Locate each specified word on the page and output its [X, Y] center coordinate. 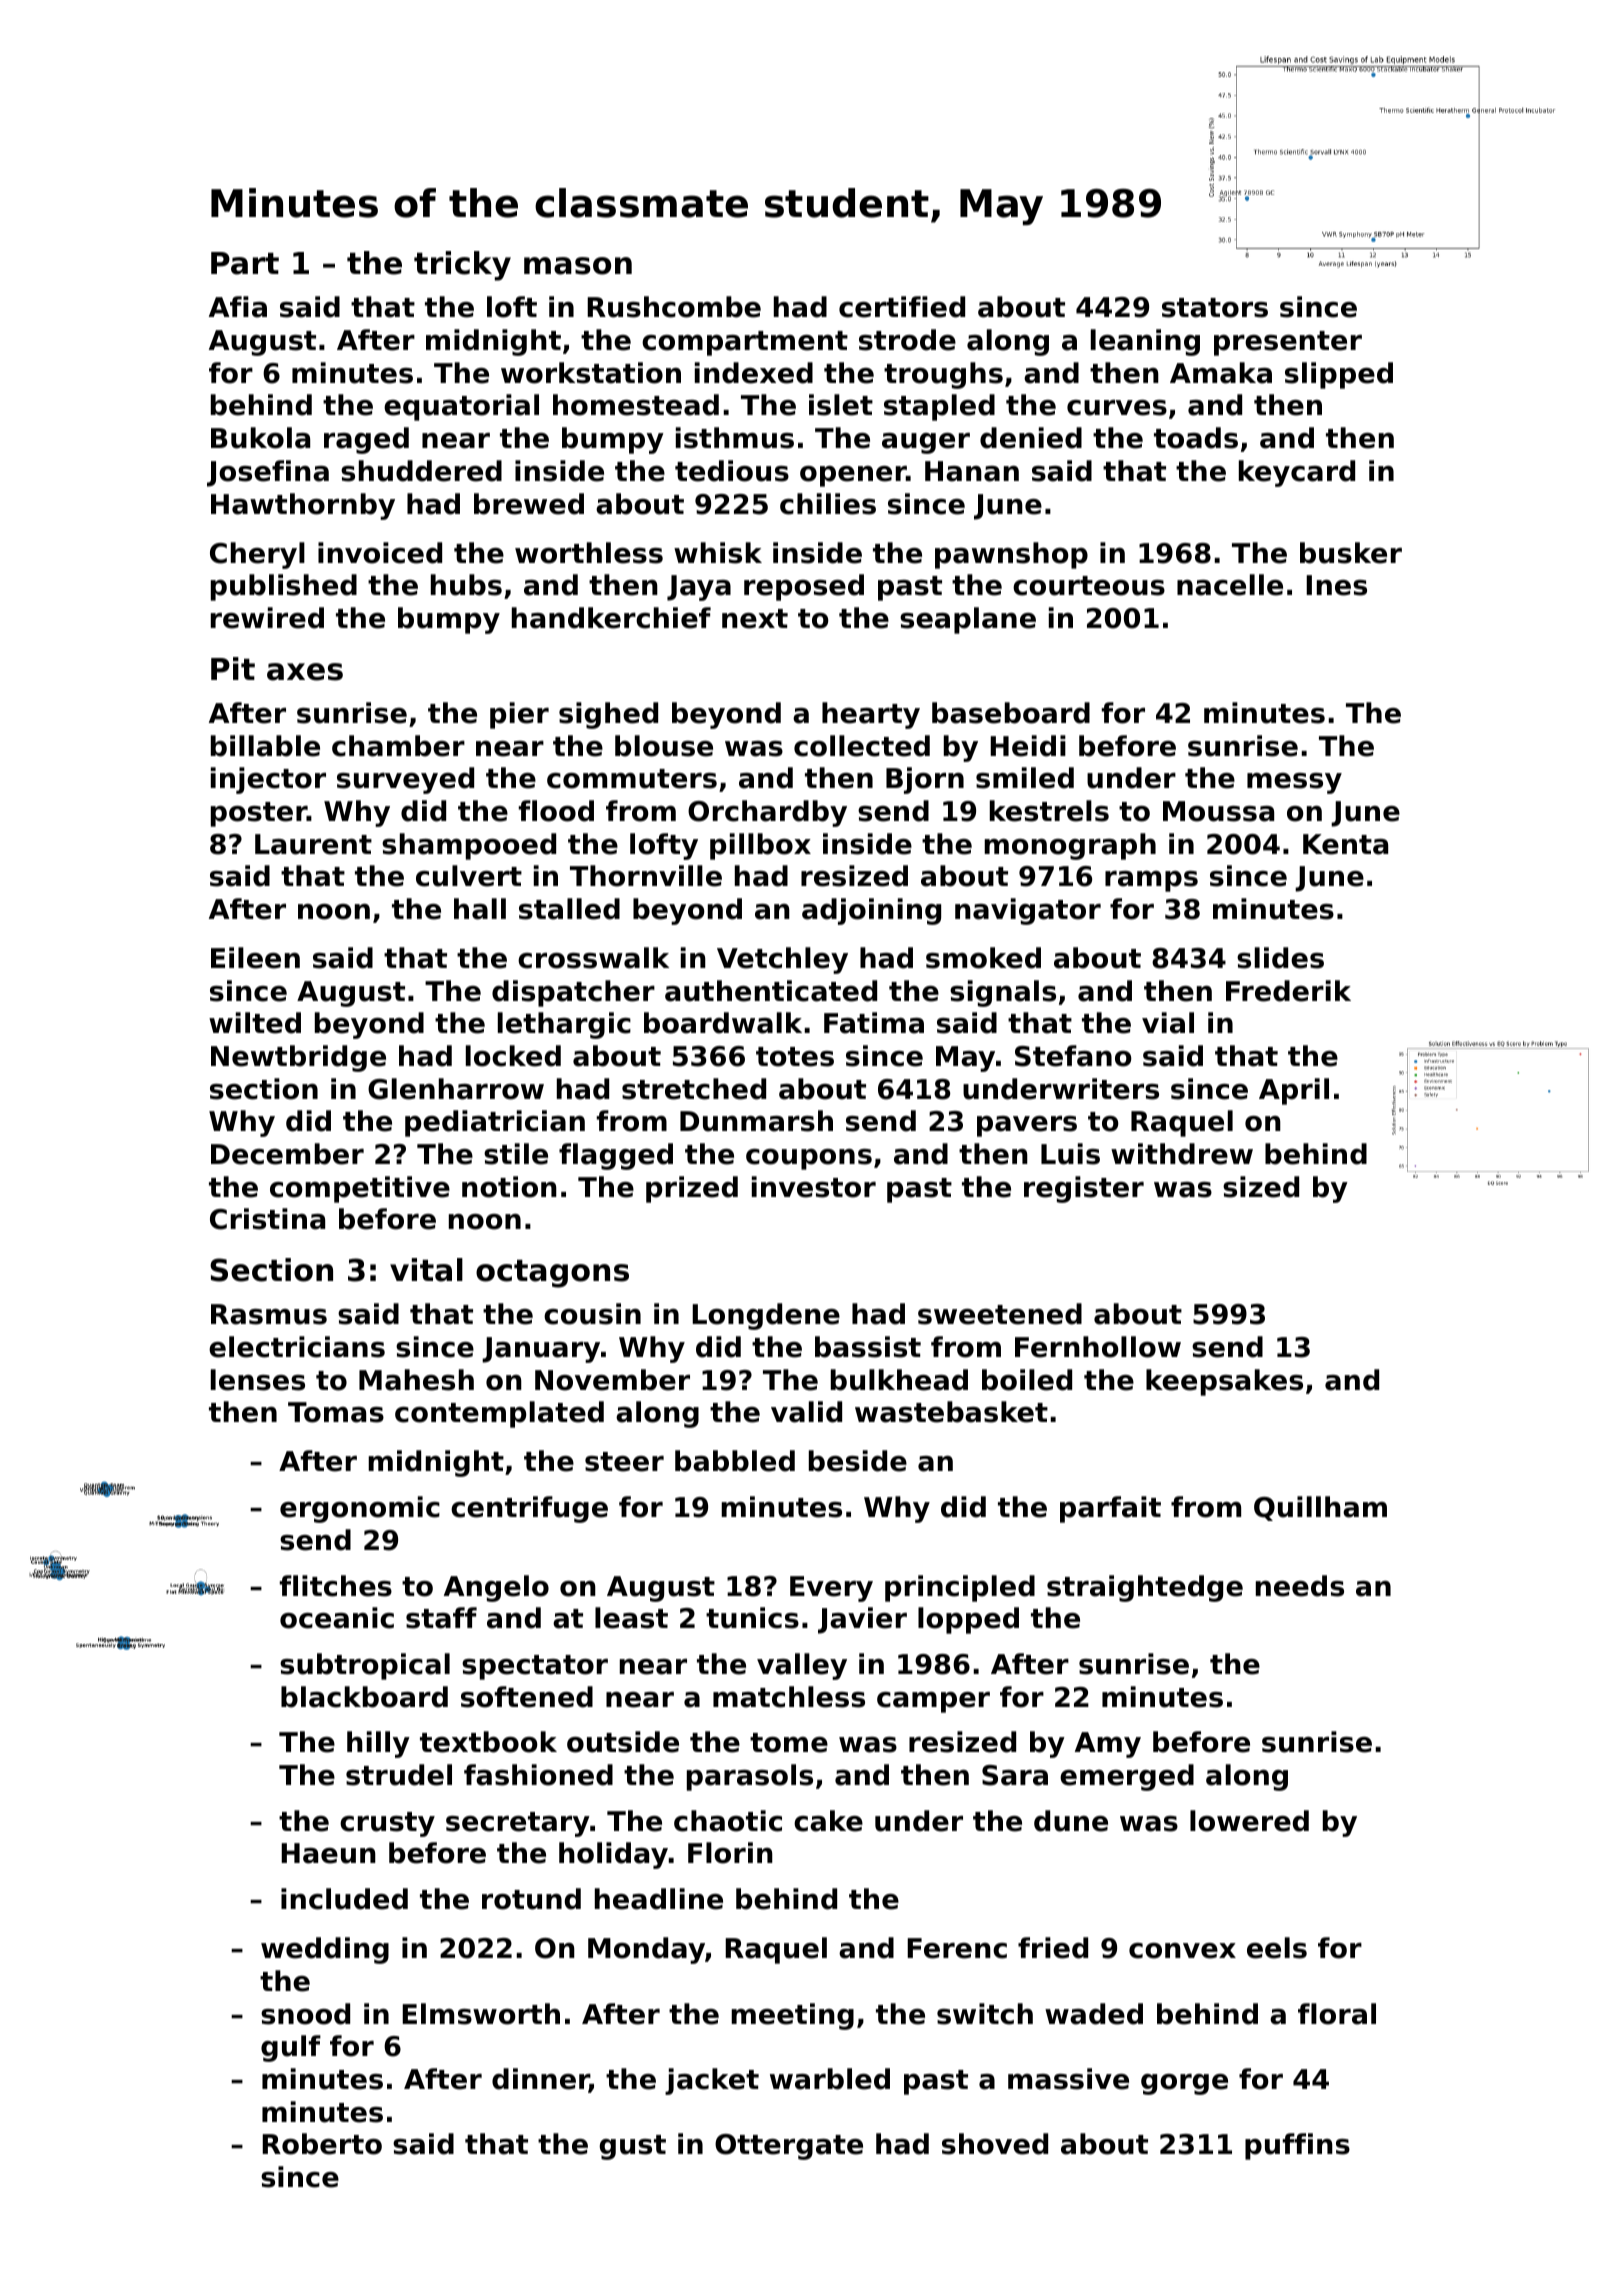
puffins [1297, 2146]
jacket [712, 2081]
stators [1215, 308]
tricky [462, 266]
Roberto [322, 2144]
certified [902, 307]
